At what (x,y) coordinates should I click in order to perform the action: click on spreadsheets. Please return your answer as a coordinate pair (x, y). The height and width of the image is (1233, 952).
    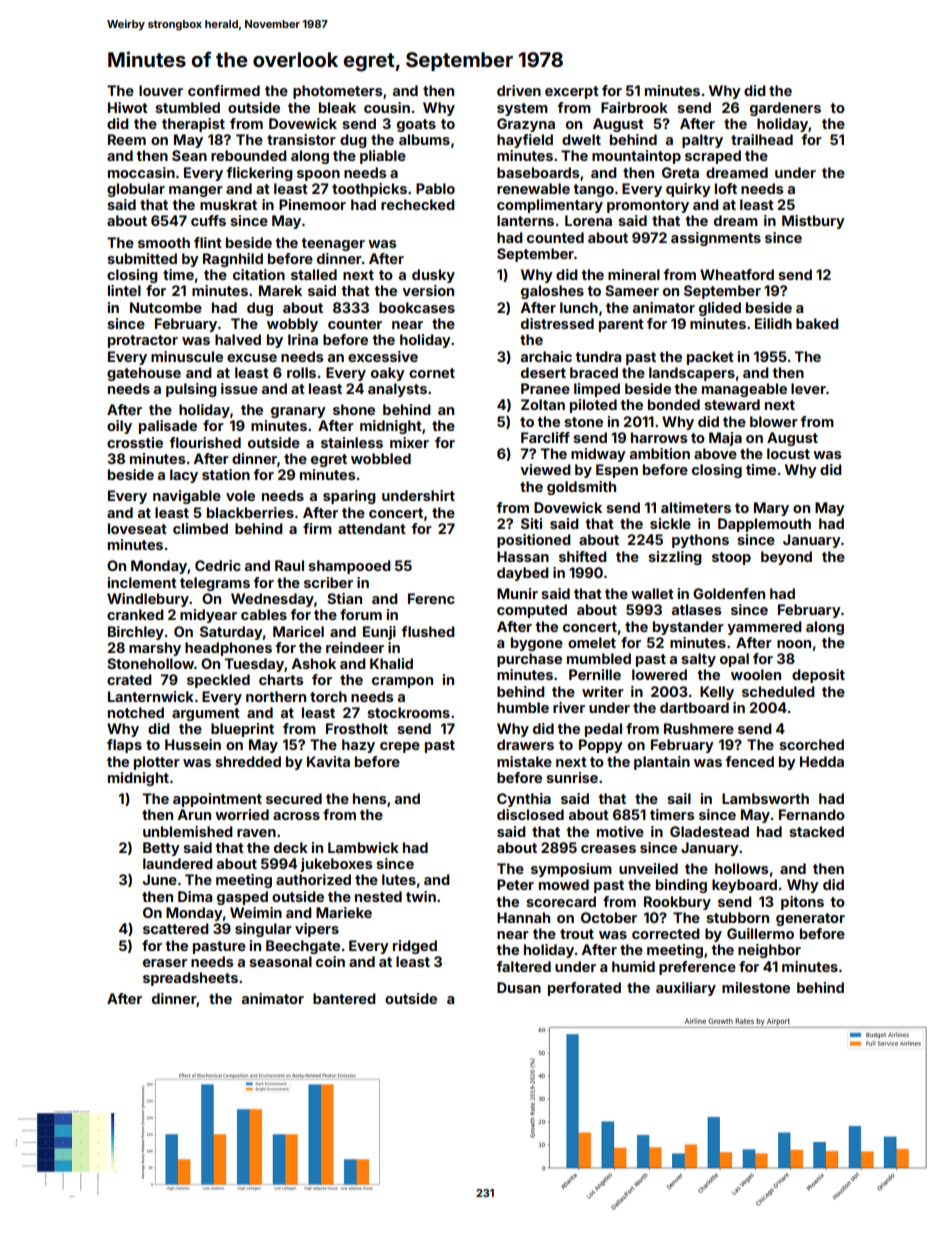
    Looking at the image, I should click on (190, 979).
